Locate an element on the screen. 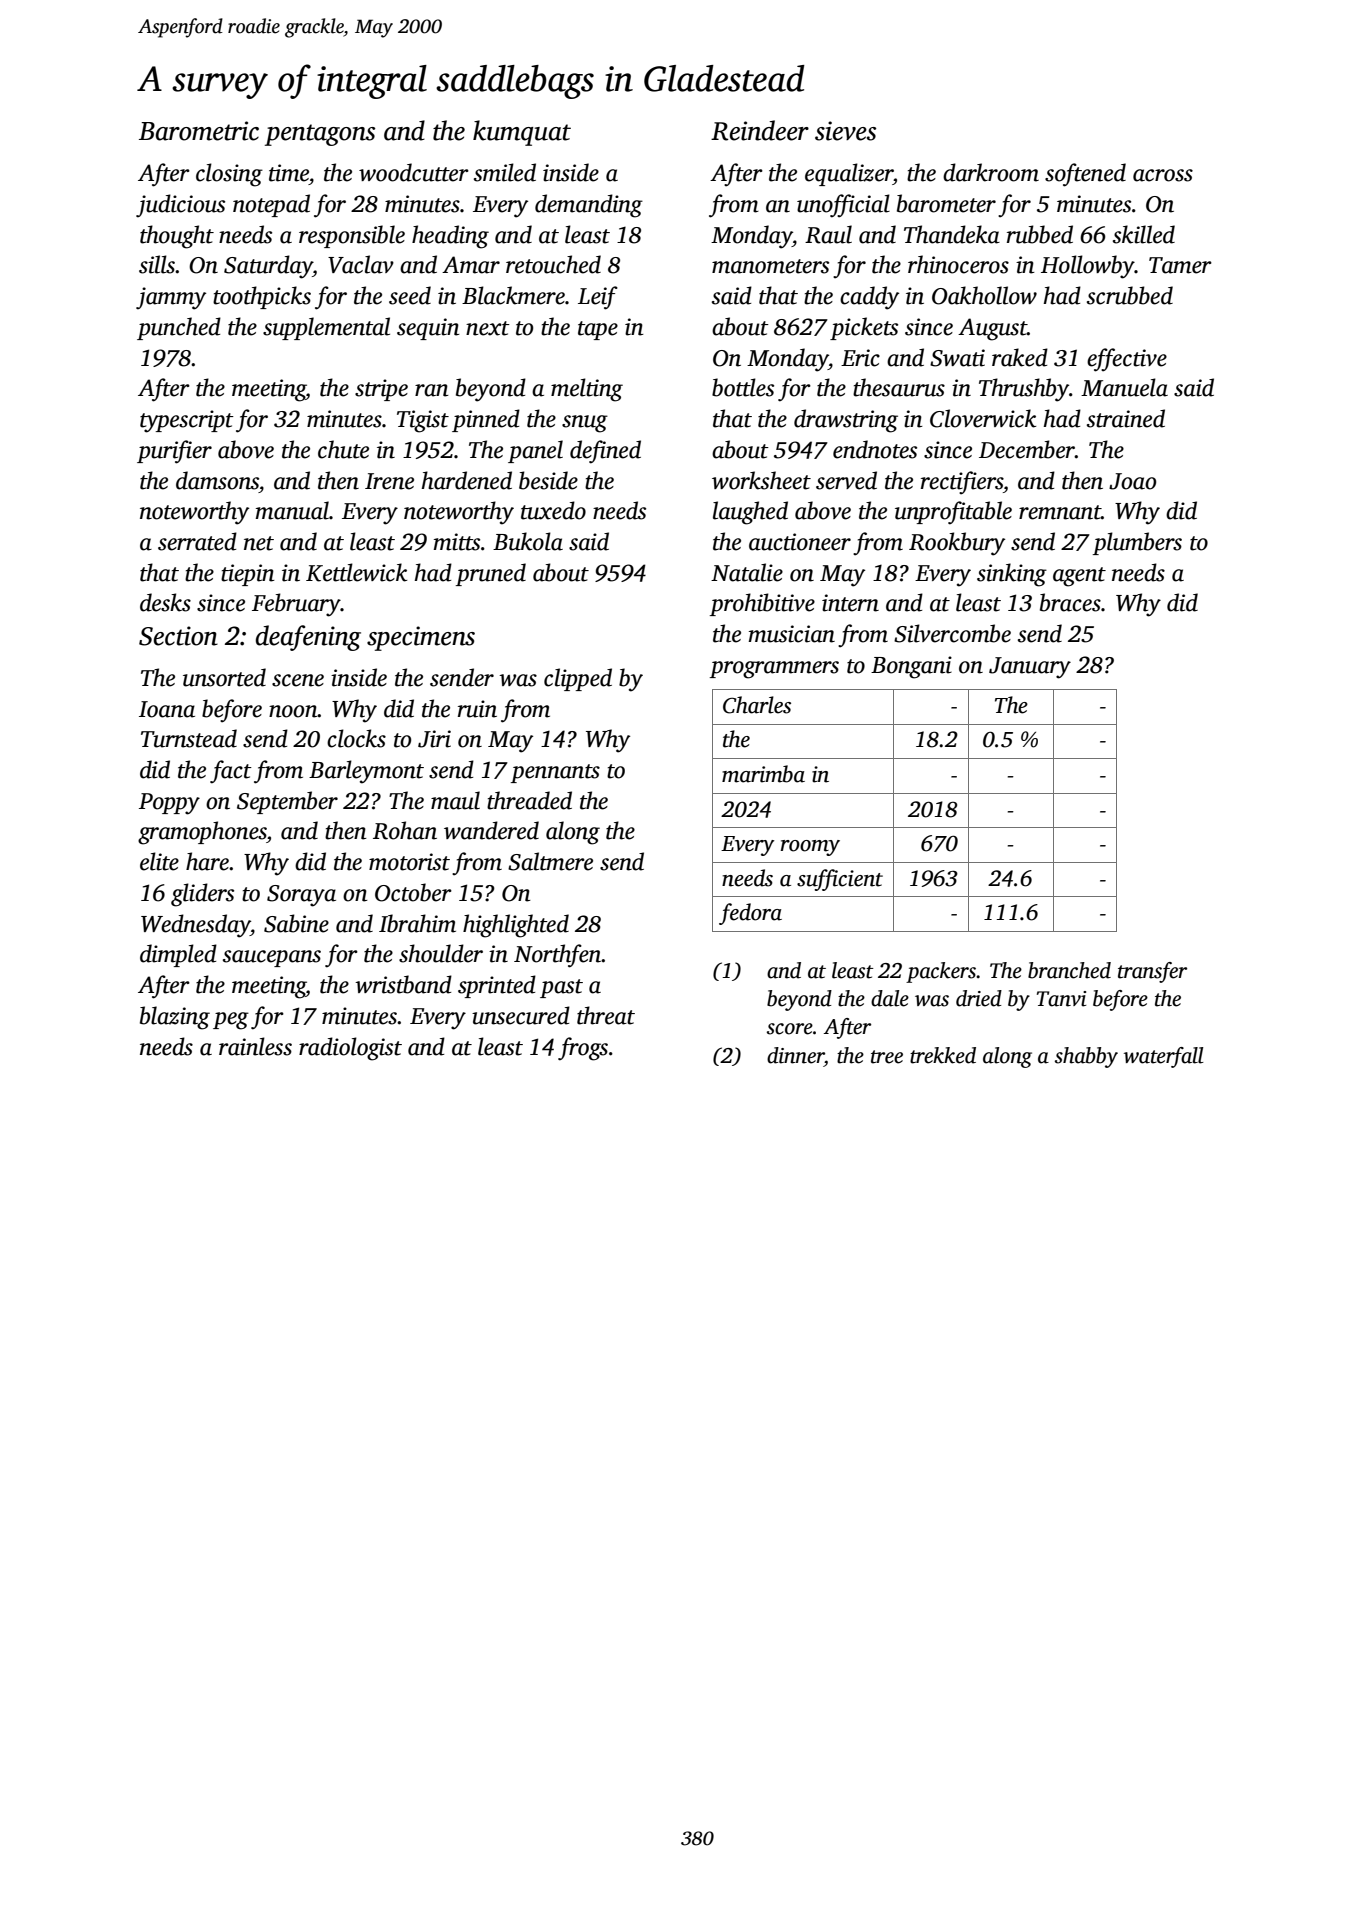 This screenshot has height=1927, width=1362. across is located at coordinates (1163, 175).
